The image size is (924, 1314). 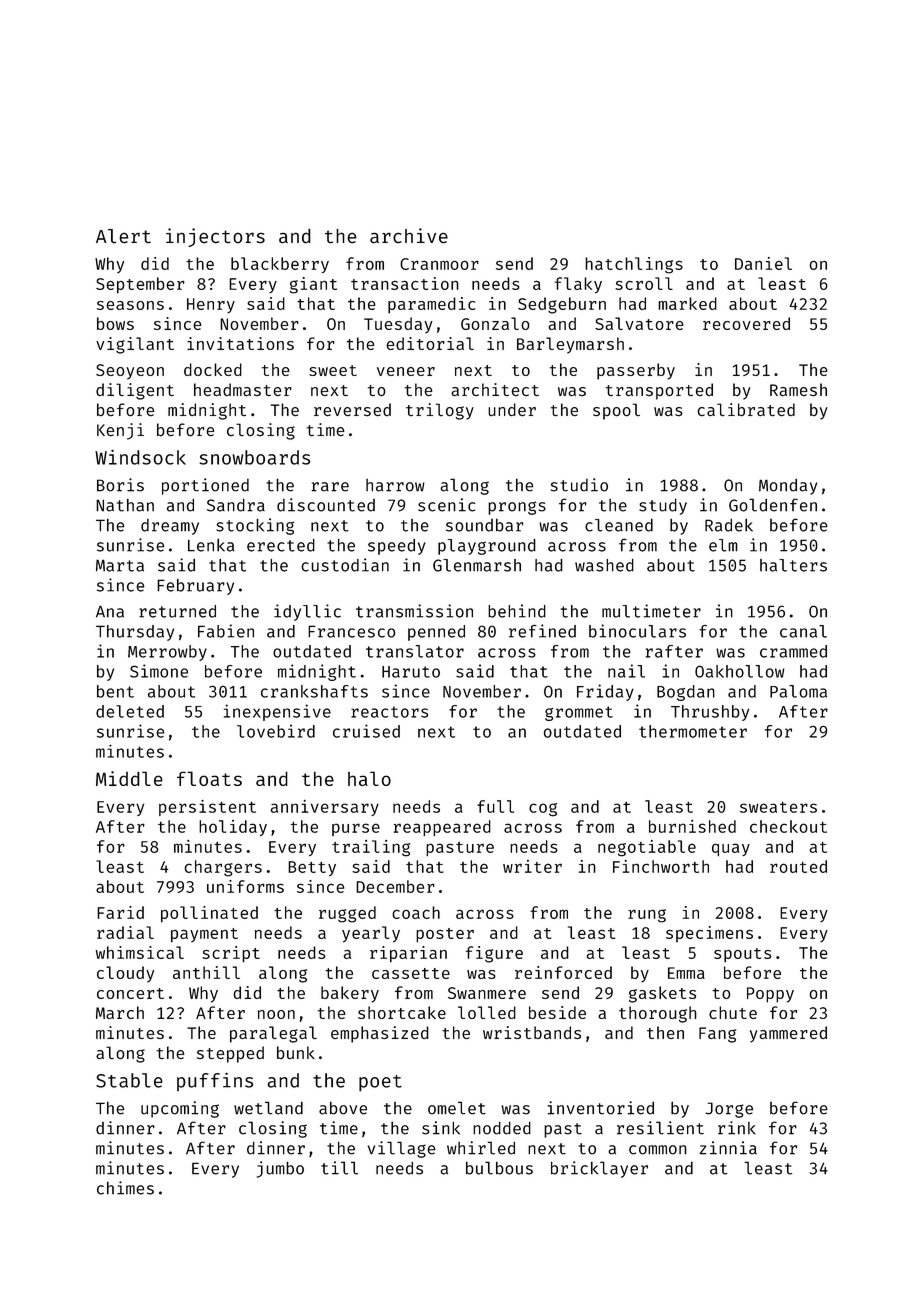 I want to click on routed, so click(x=798, y=866).
